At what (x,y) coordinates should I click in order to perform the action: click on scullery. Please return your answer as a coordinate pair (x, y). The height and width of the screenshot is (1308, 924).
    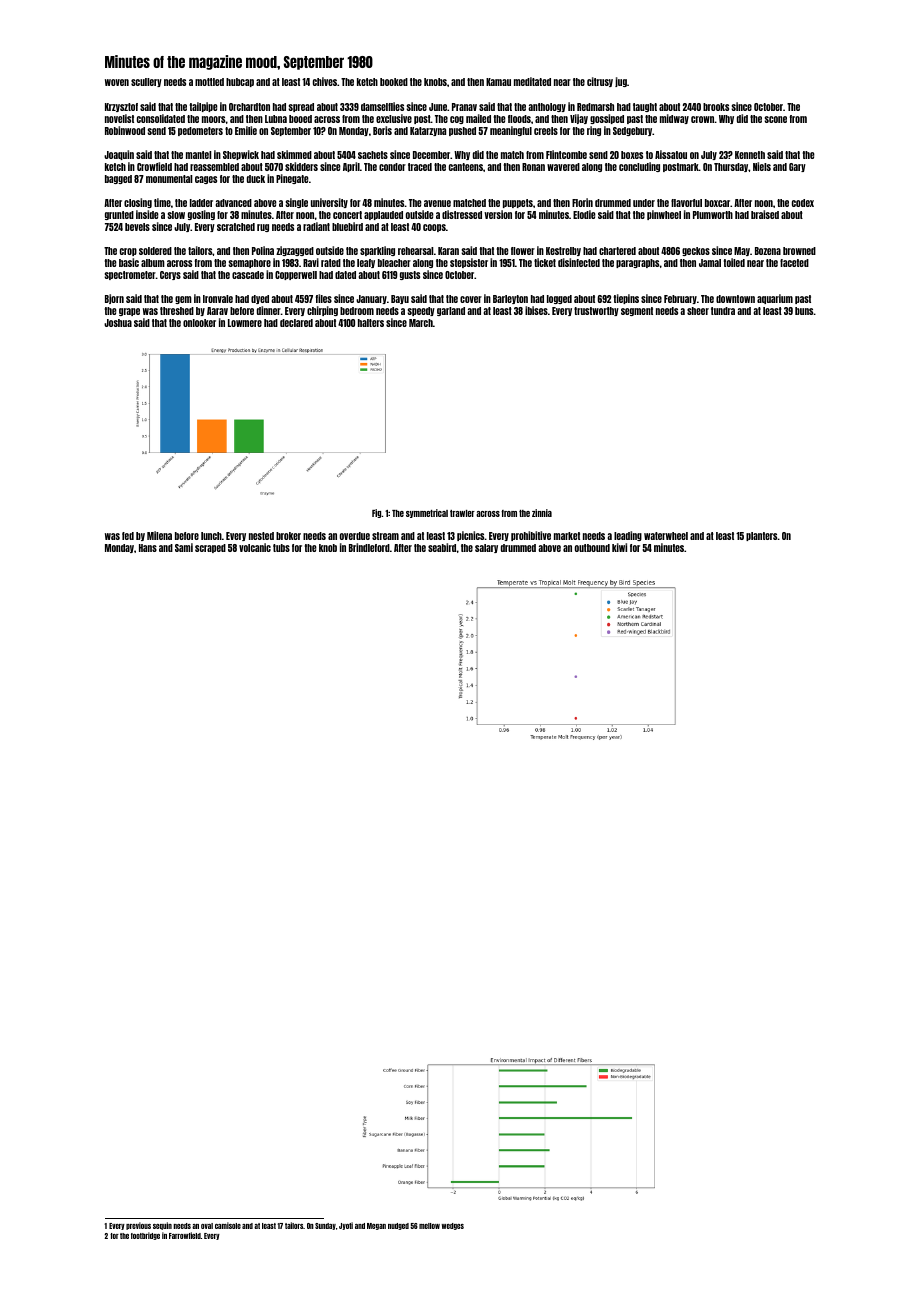
    Looking at the image, I should click on (146, 82).
